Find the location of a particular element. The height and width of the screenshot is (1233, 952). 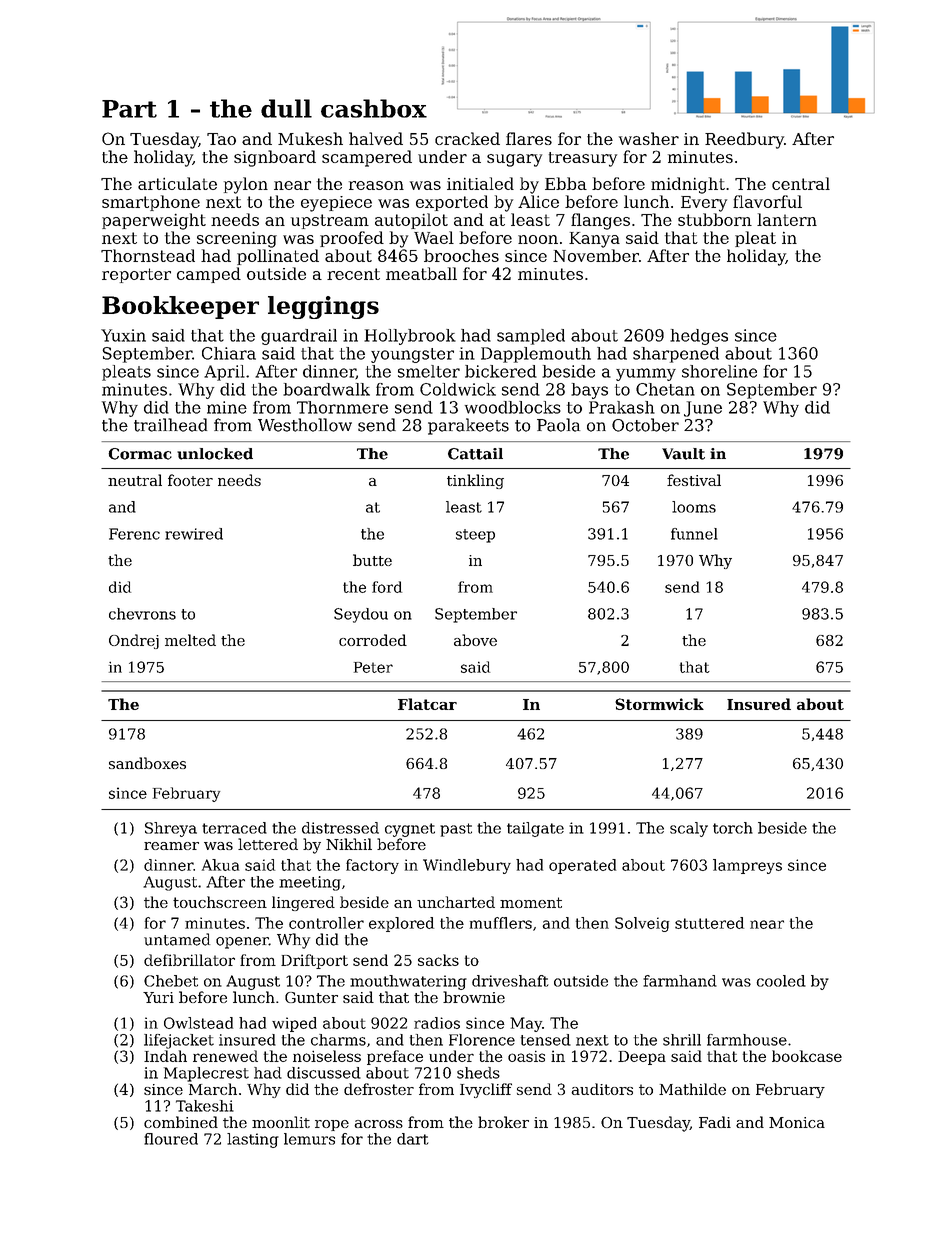

Coldwick is located at coordinates (458, 389).
